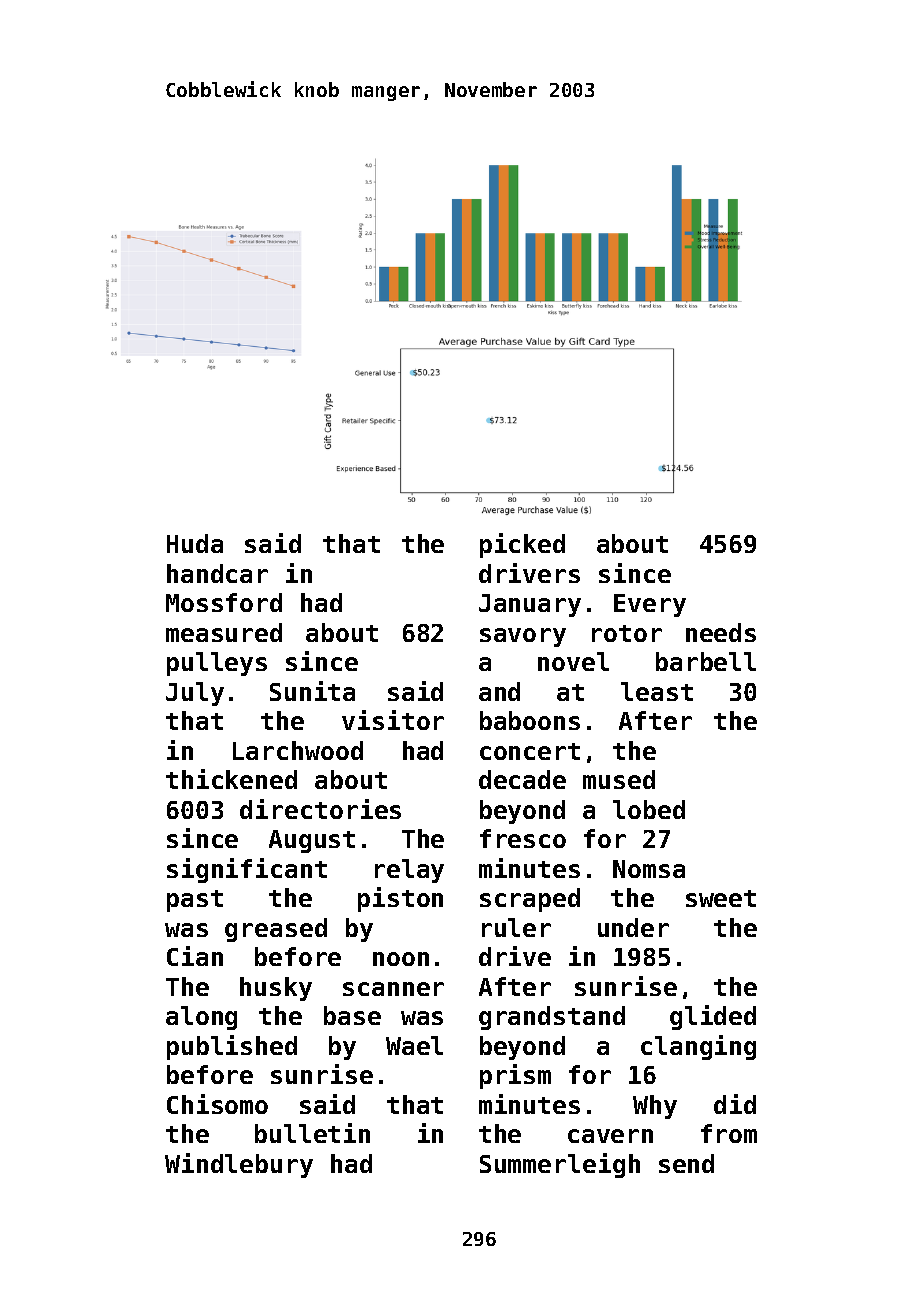 This image has height=1311, width=924. Describe the element at coordinates (633, 927) in the image. I see `under` at that location.
